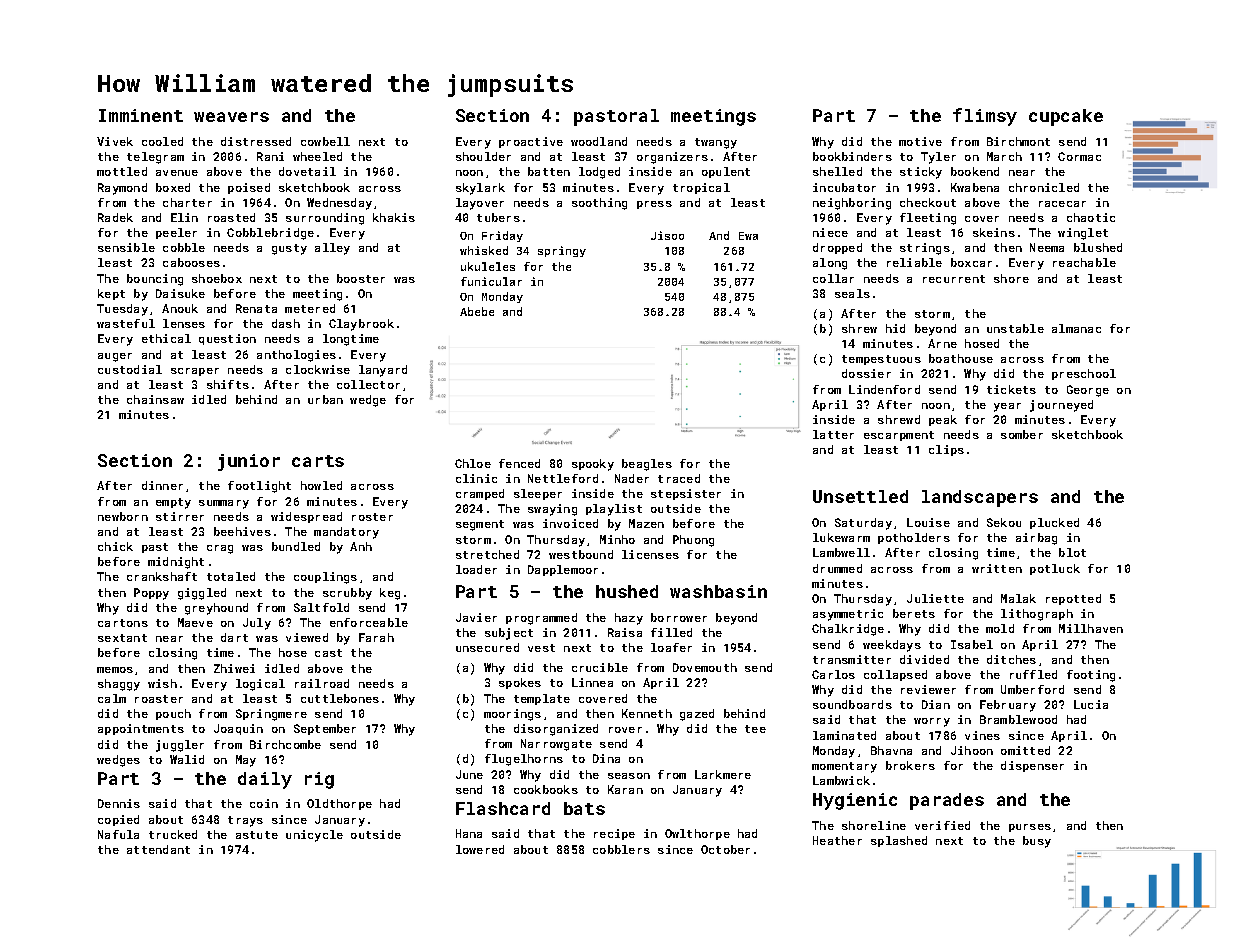 Image resolution: width=1233 pixels, height=952 pixels. I want to click on invoiced, so click(570, 523).
